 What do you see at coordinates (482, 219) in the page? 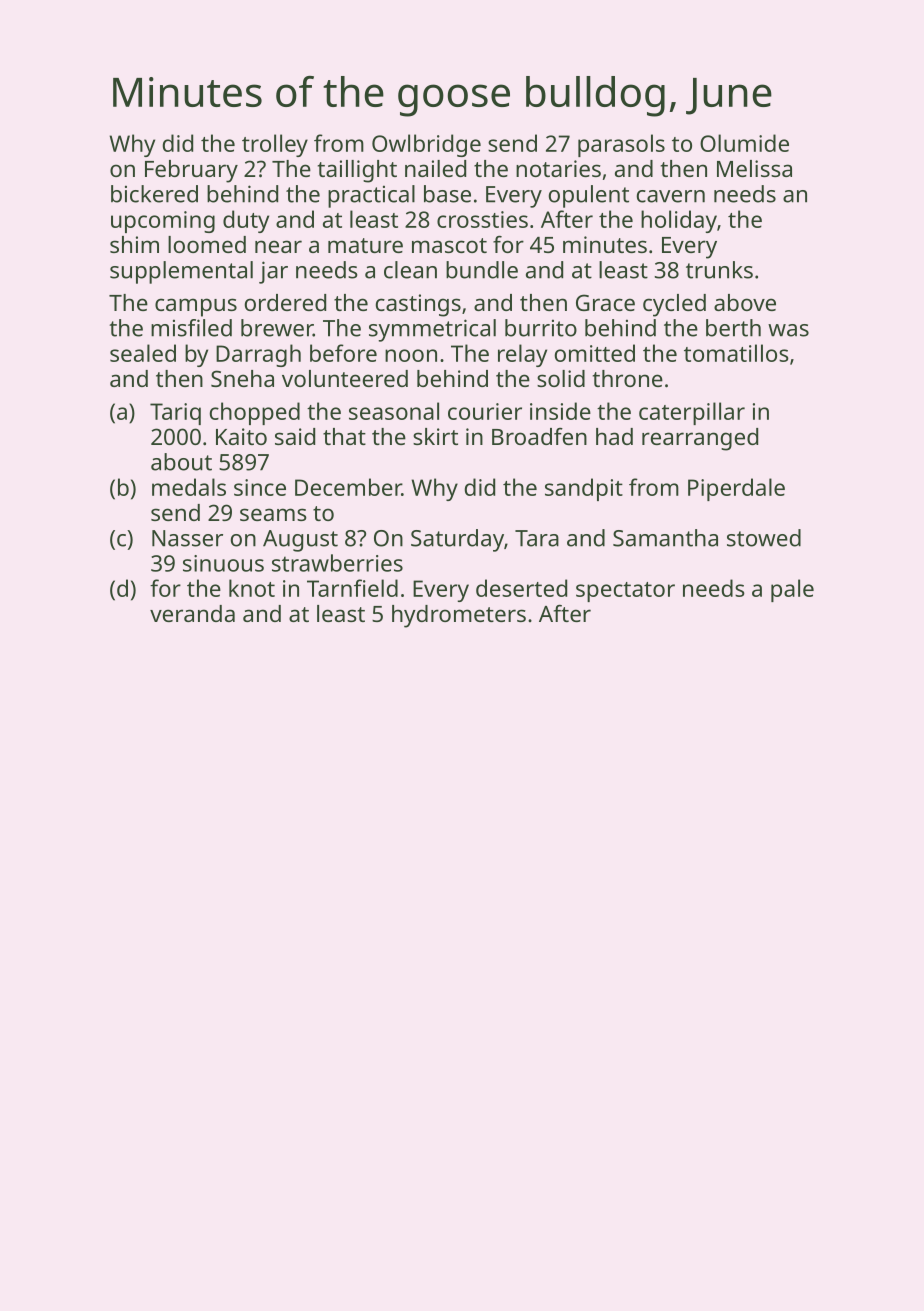
I see `crossties` at bounding box center [482, 219].
